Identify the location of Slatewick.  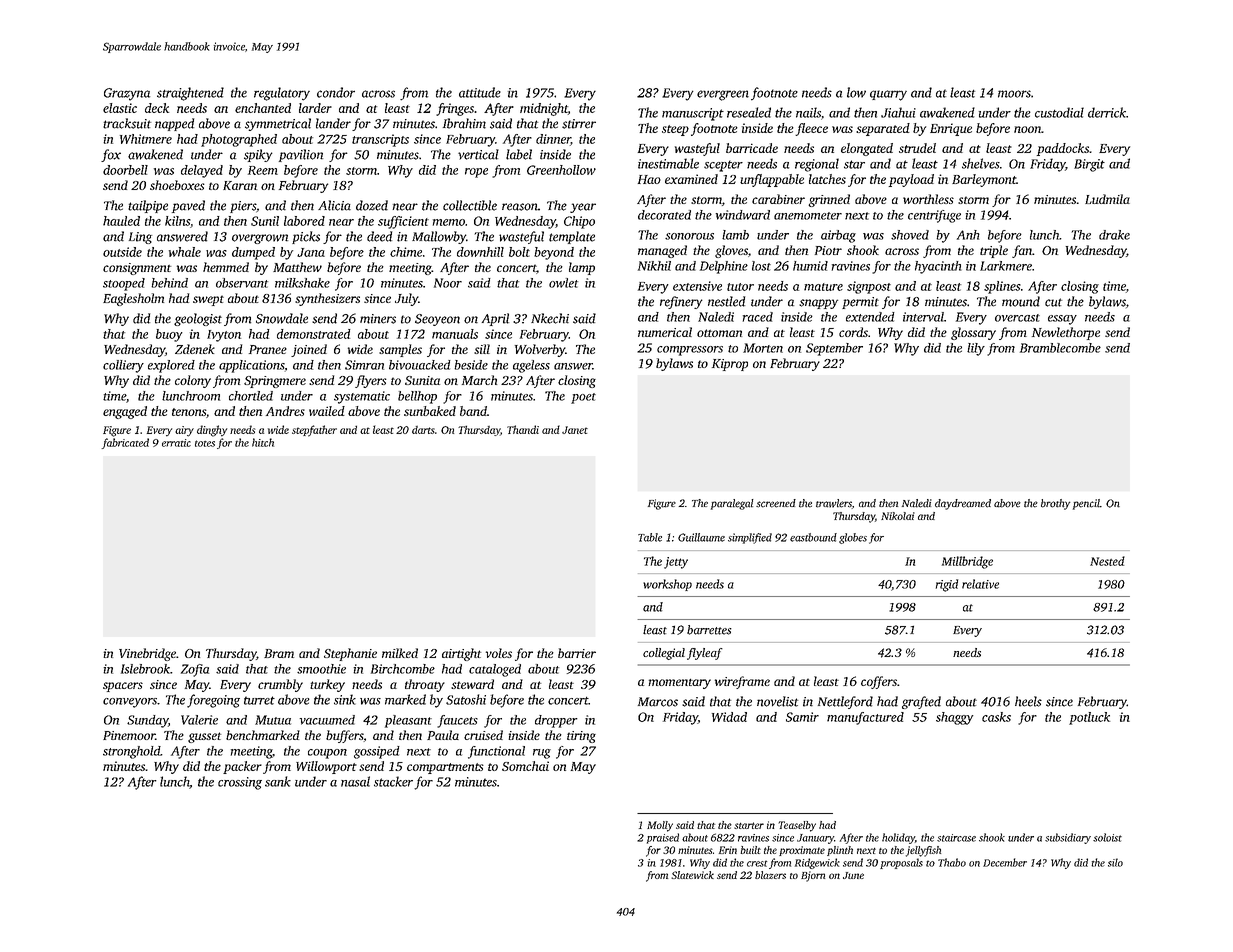
(692, 875).
